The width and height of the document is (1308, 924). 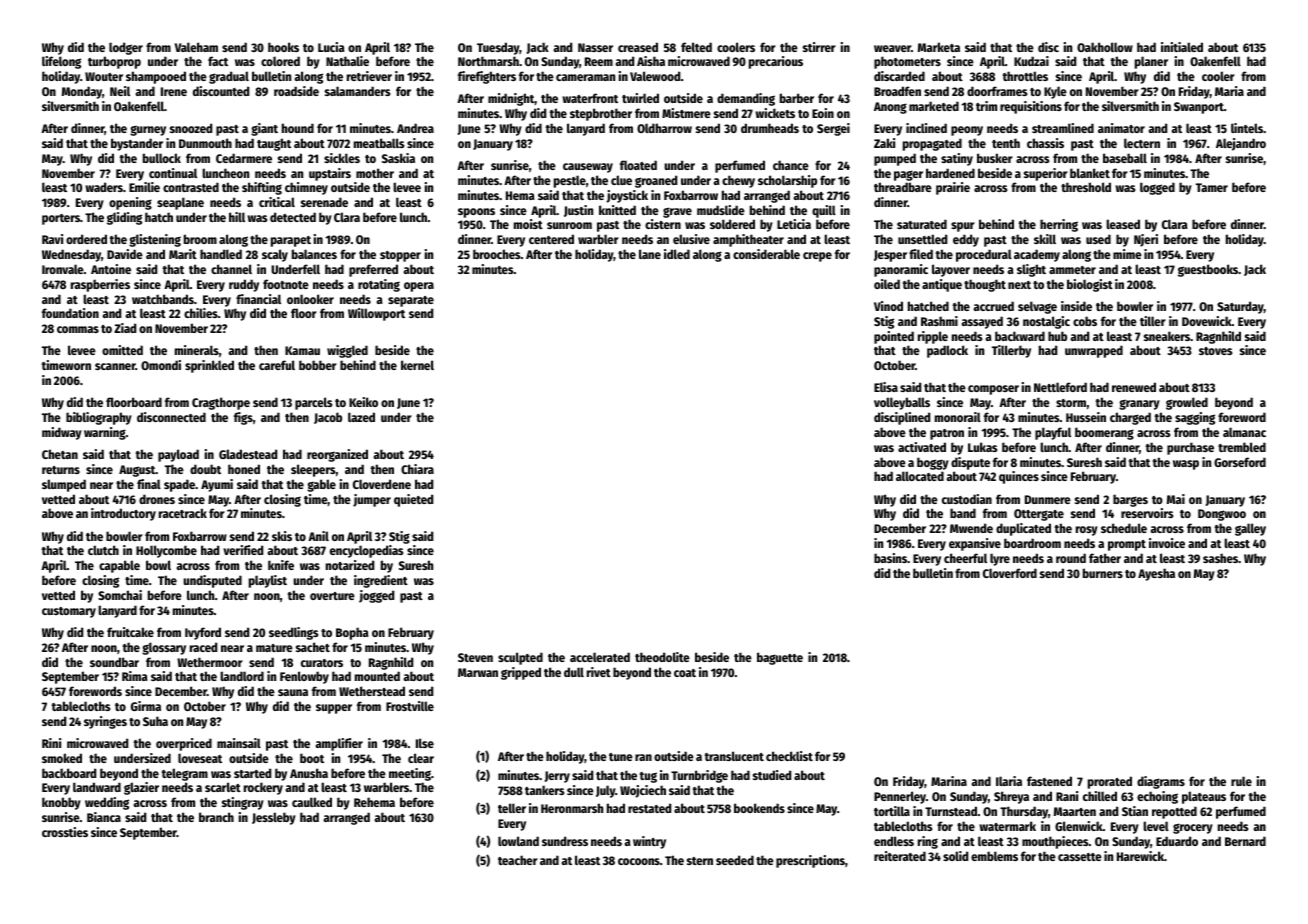 I want to click on Bianca, so click(x=104, y=817).
